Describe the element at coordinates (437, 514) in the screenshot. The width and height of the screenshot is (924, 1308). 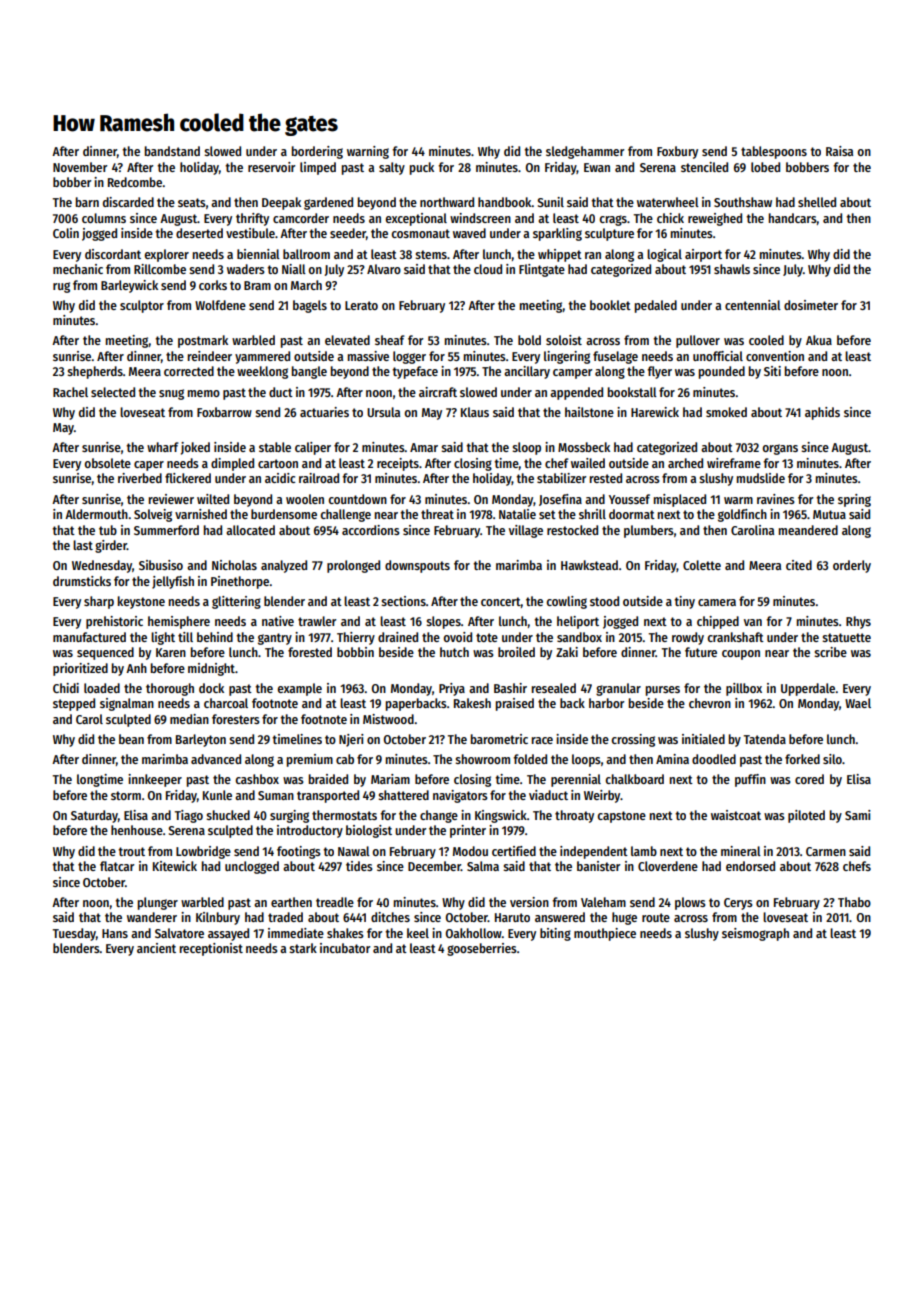
I see `threat` at that location.
